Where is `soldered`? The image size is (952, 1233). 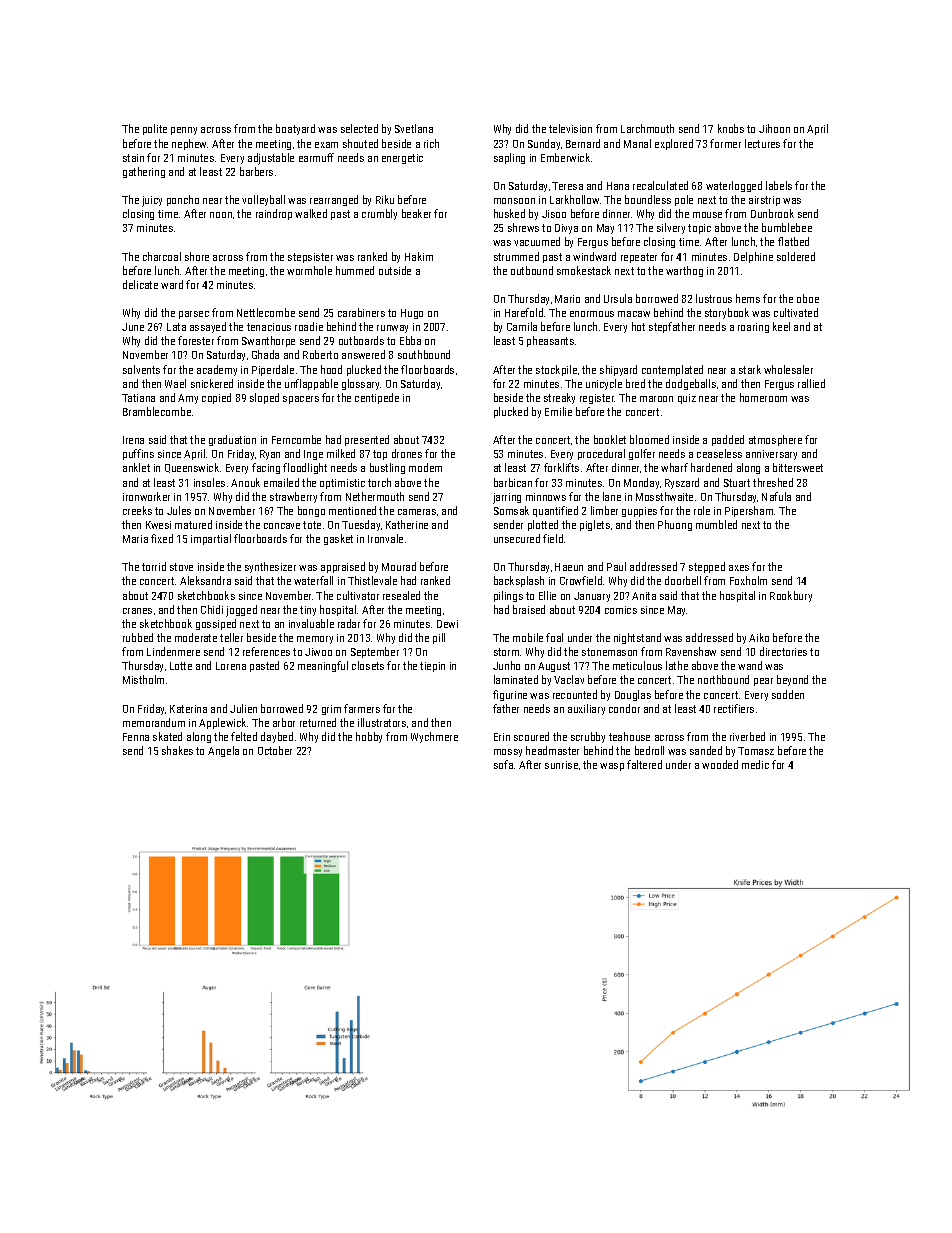 soldered is located at coordinates (796, 256).
